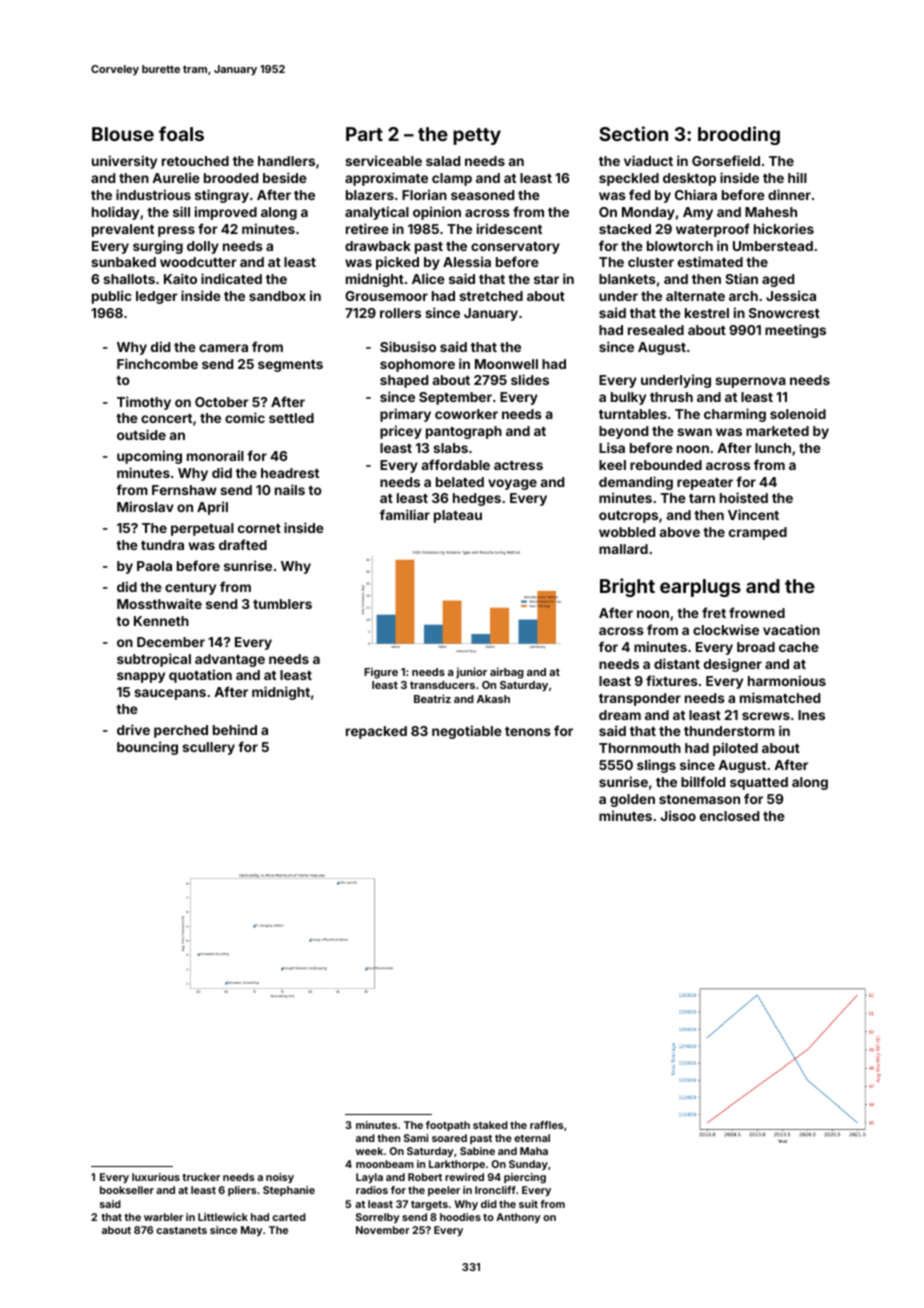 This screenshot has height=1308, width=924. I want to click on warbler, so click(163, 1217).
